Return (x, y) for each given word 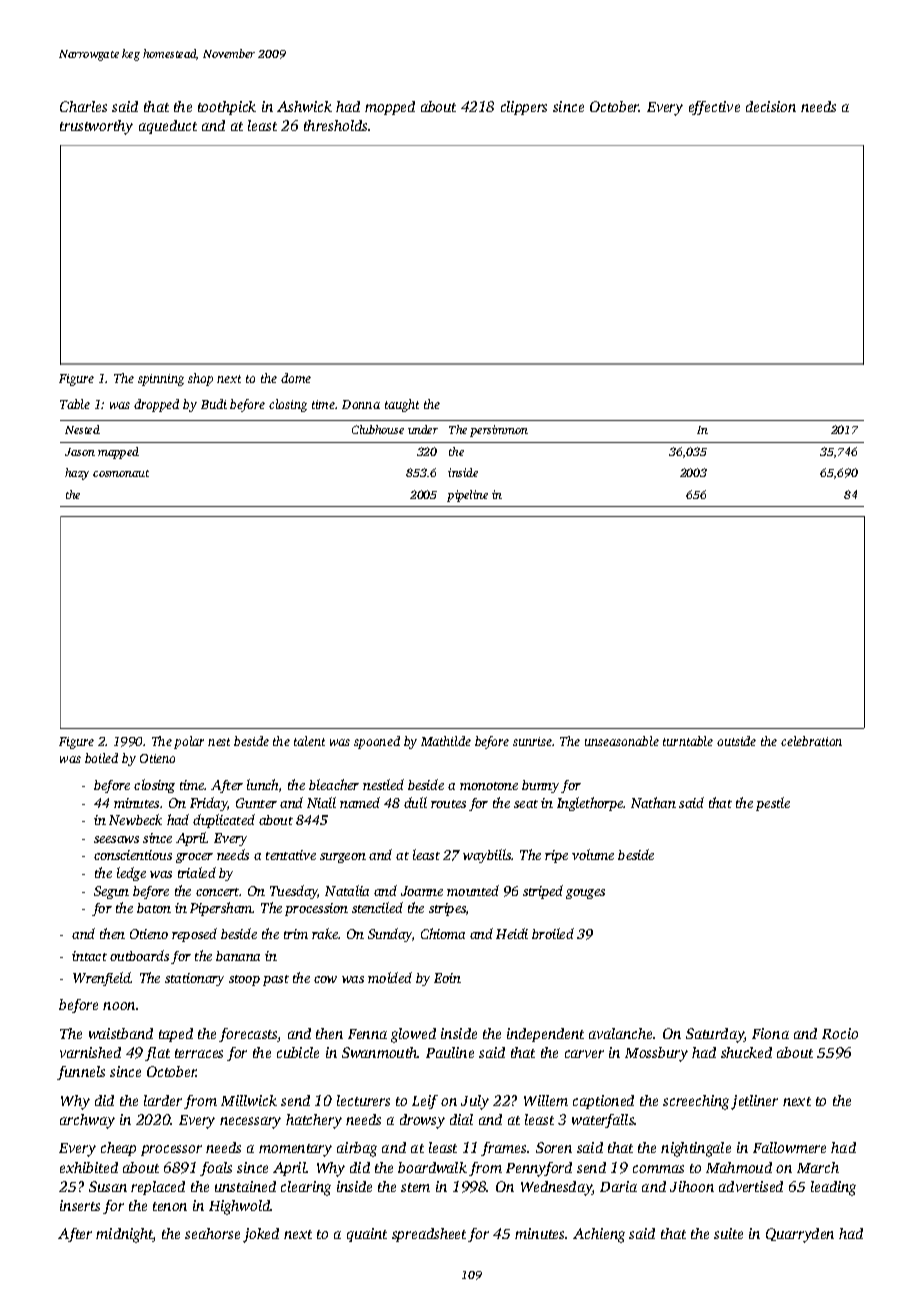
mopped (390, 108)
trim (296, 934)
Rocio (840, 1033)
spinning (161, 380)
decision (771, 106)
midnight (124, 1235)
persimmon (499, 431)
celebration (811, 741)
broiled (553, 933)
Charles (83, 106)
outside (736, 741)
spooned (377, 742)
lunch (262, 784)
